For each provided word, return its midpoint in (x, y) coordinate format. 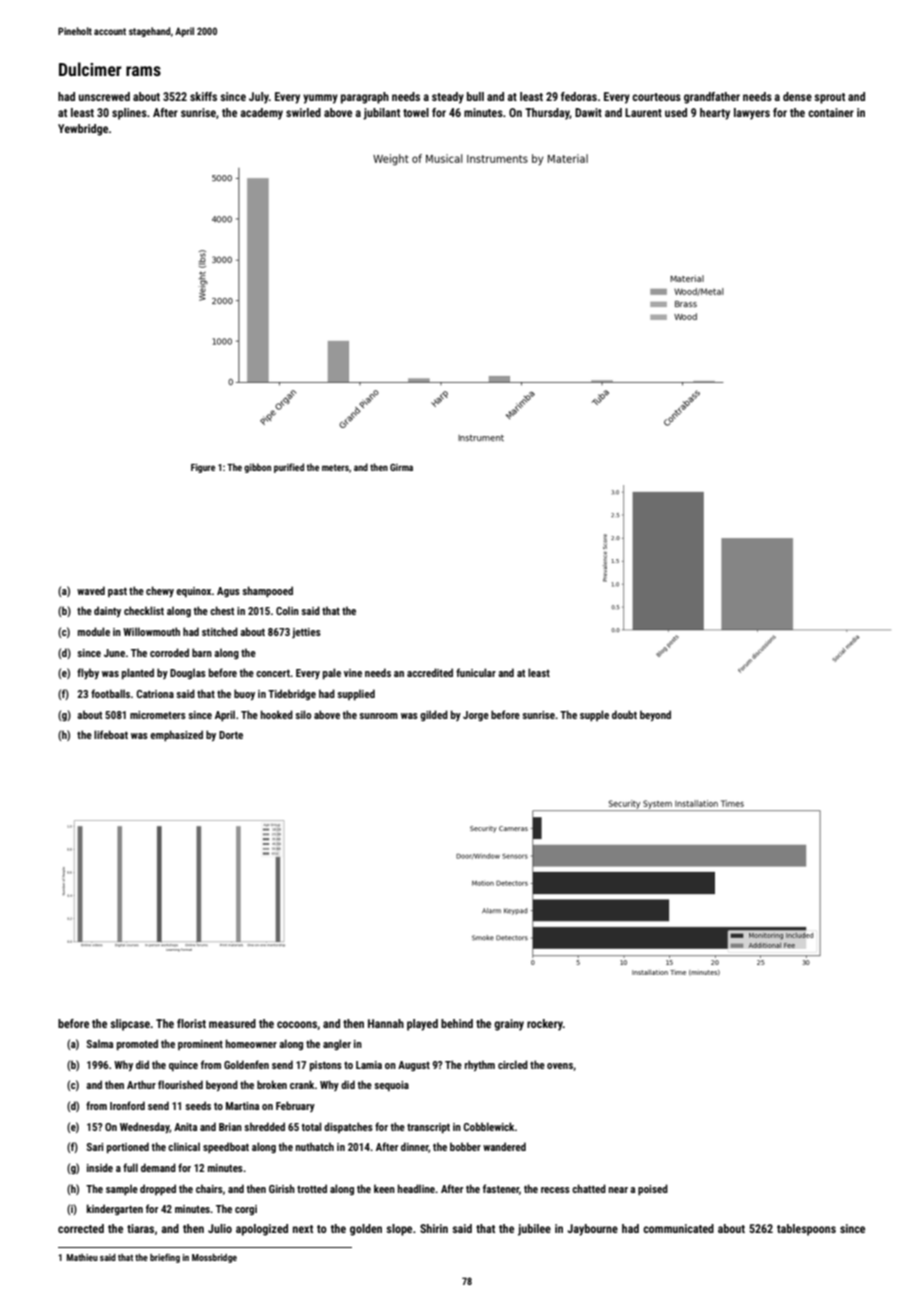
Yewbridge (83, 130)
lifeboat (111, 734)
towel (416, 112)
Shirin (434, 1228)
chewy (160, 591)
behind (457, 1023)
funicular (476, 672)
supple (594, 716)
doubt (624, 714)
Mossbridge (214, 1258)
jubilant (381, 114)
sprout (829, 98)
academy (261, 114)
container (831, 112)
